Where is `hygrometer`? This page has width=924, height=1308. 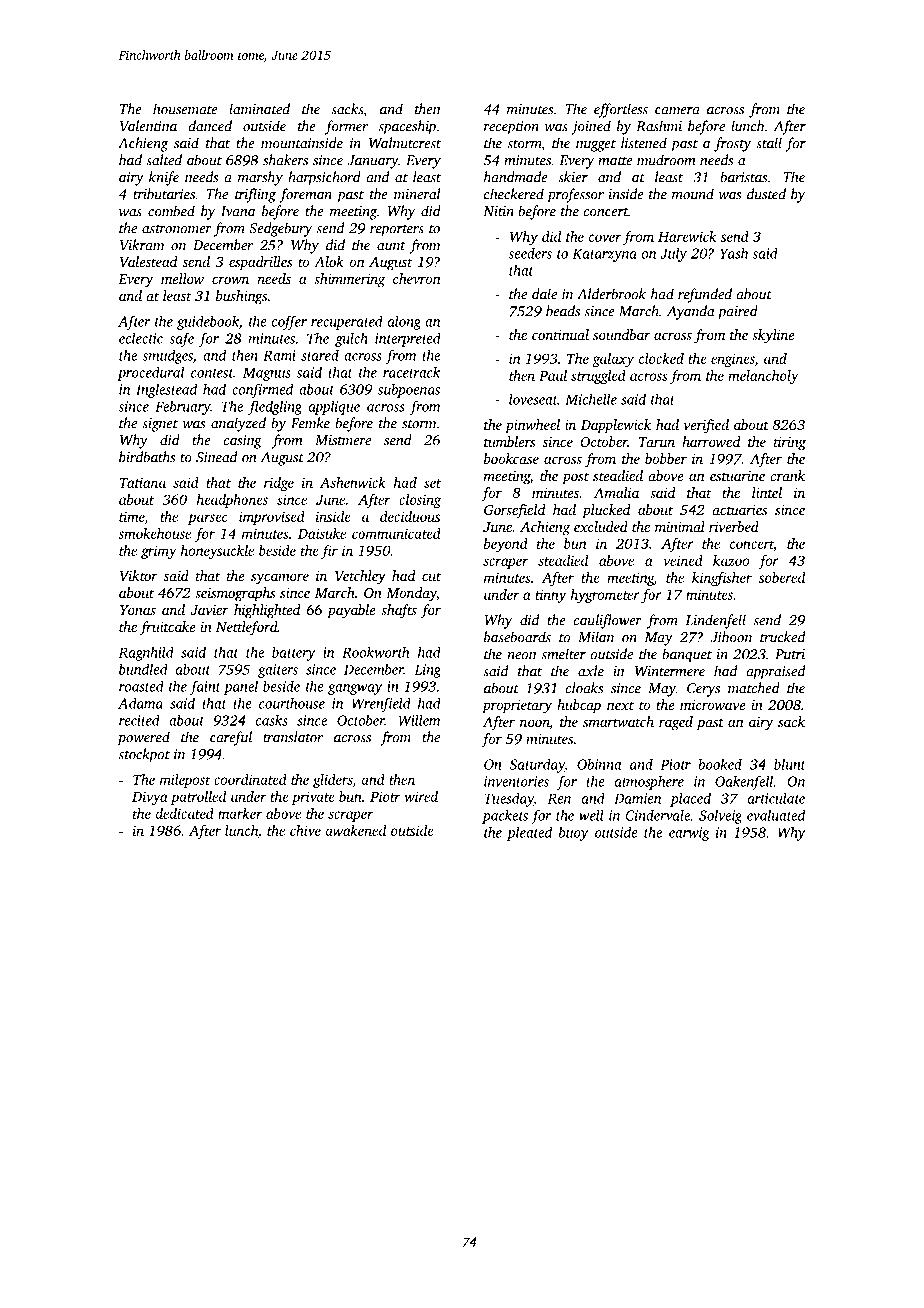
hygrometer is located at coordinates (605, 596).
